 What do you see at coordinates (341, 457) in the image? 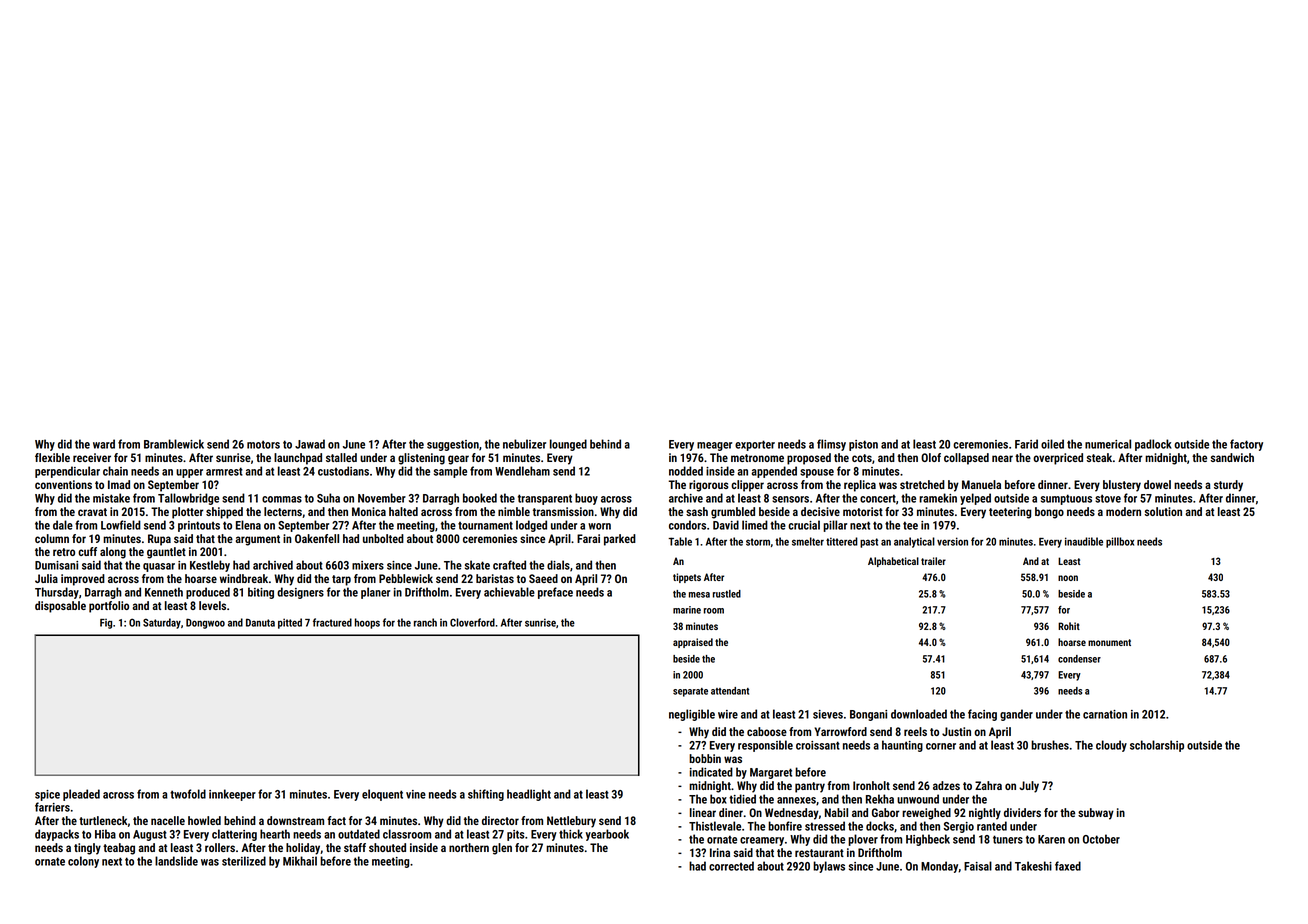
I see `stalled` at bounding box center [341, 457].
